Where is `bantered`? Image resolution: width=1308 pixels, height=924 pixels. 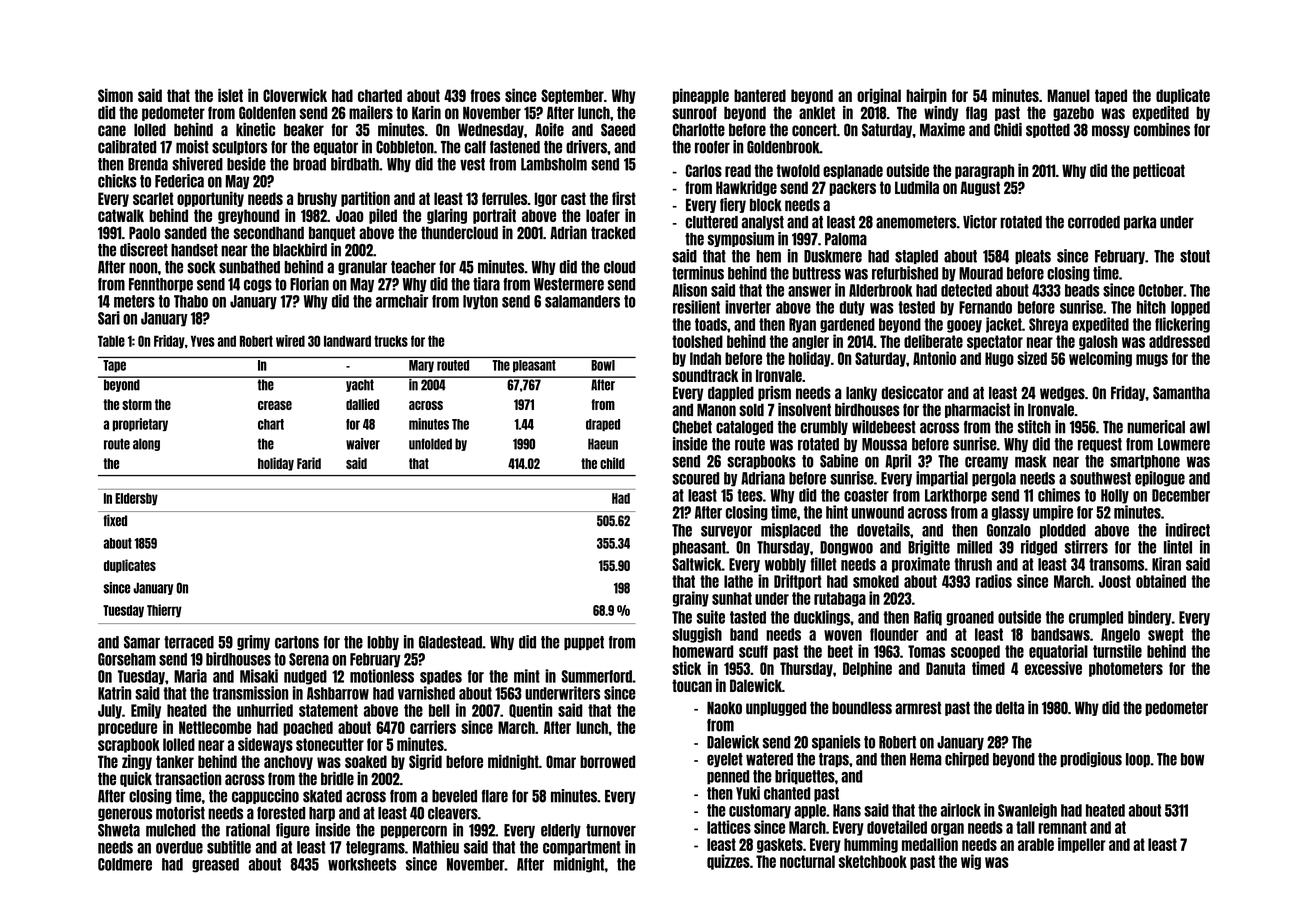
bantered is located at coordinates (760, 95).
